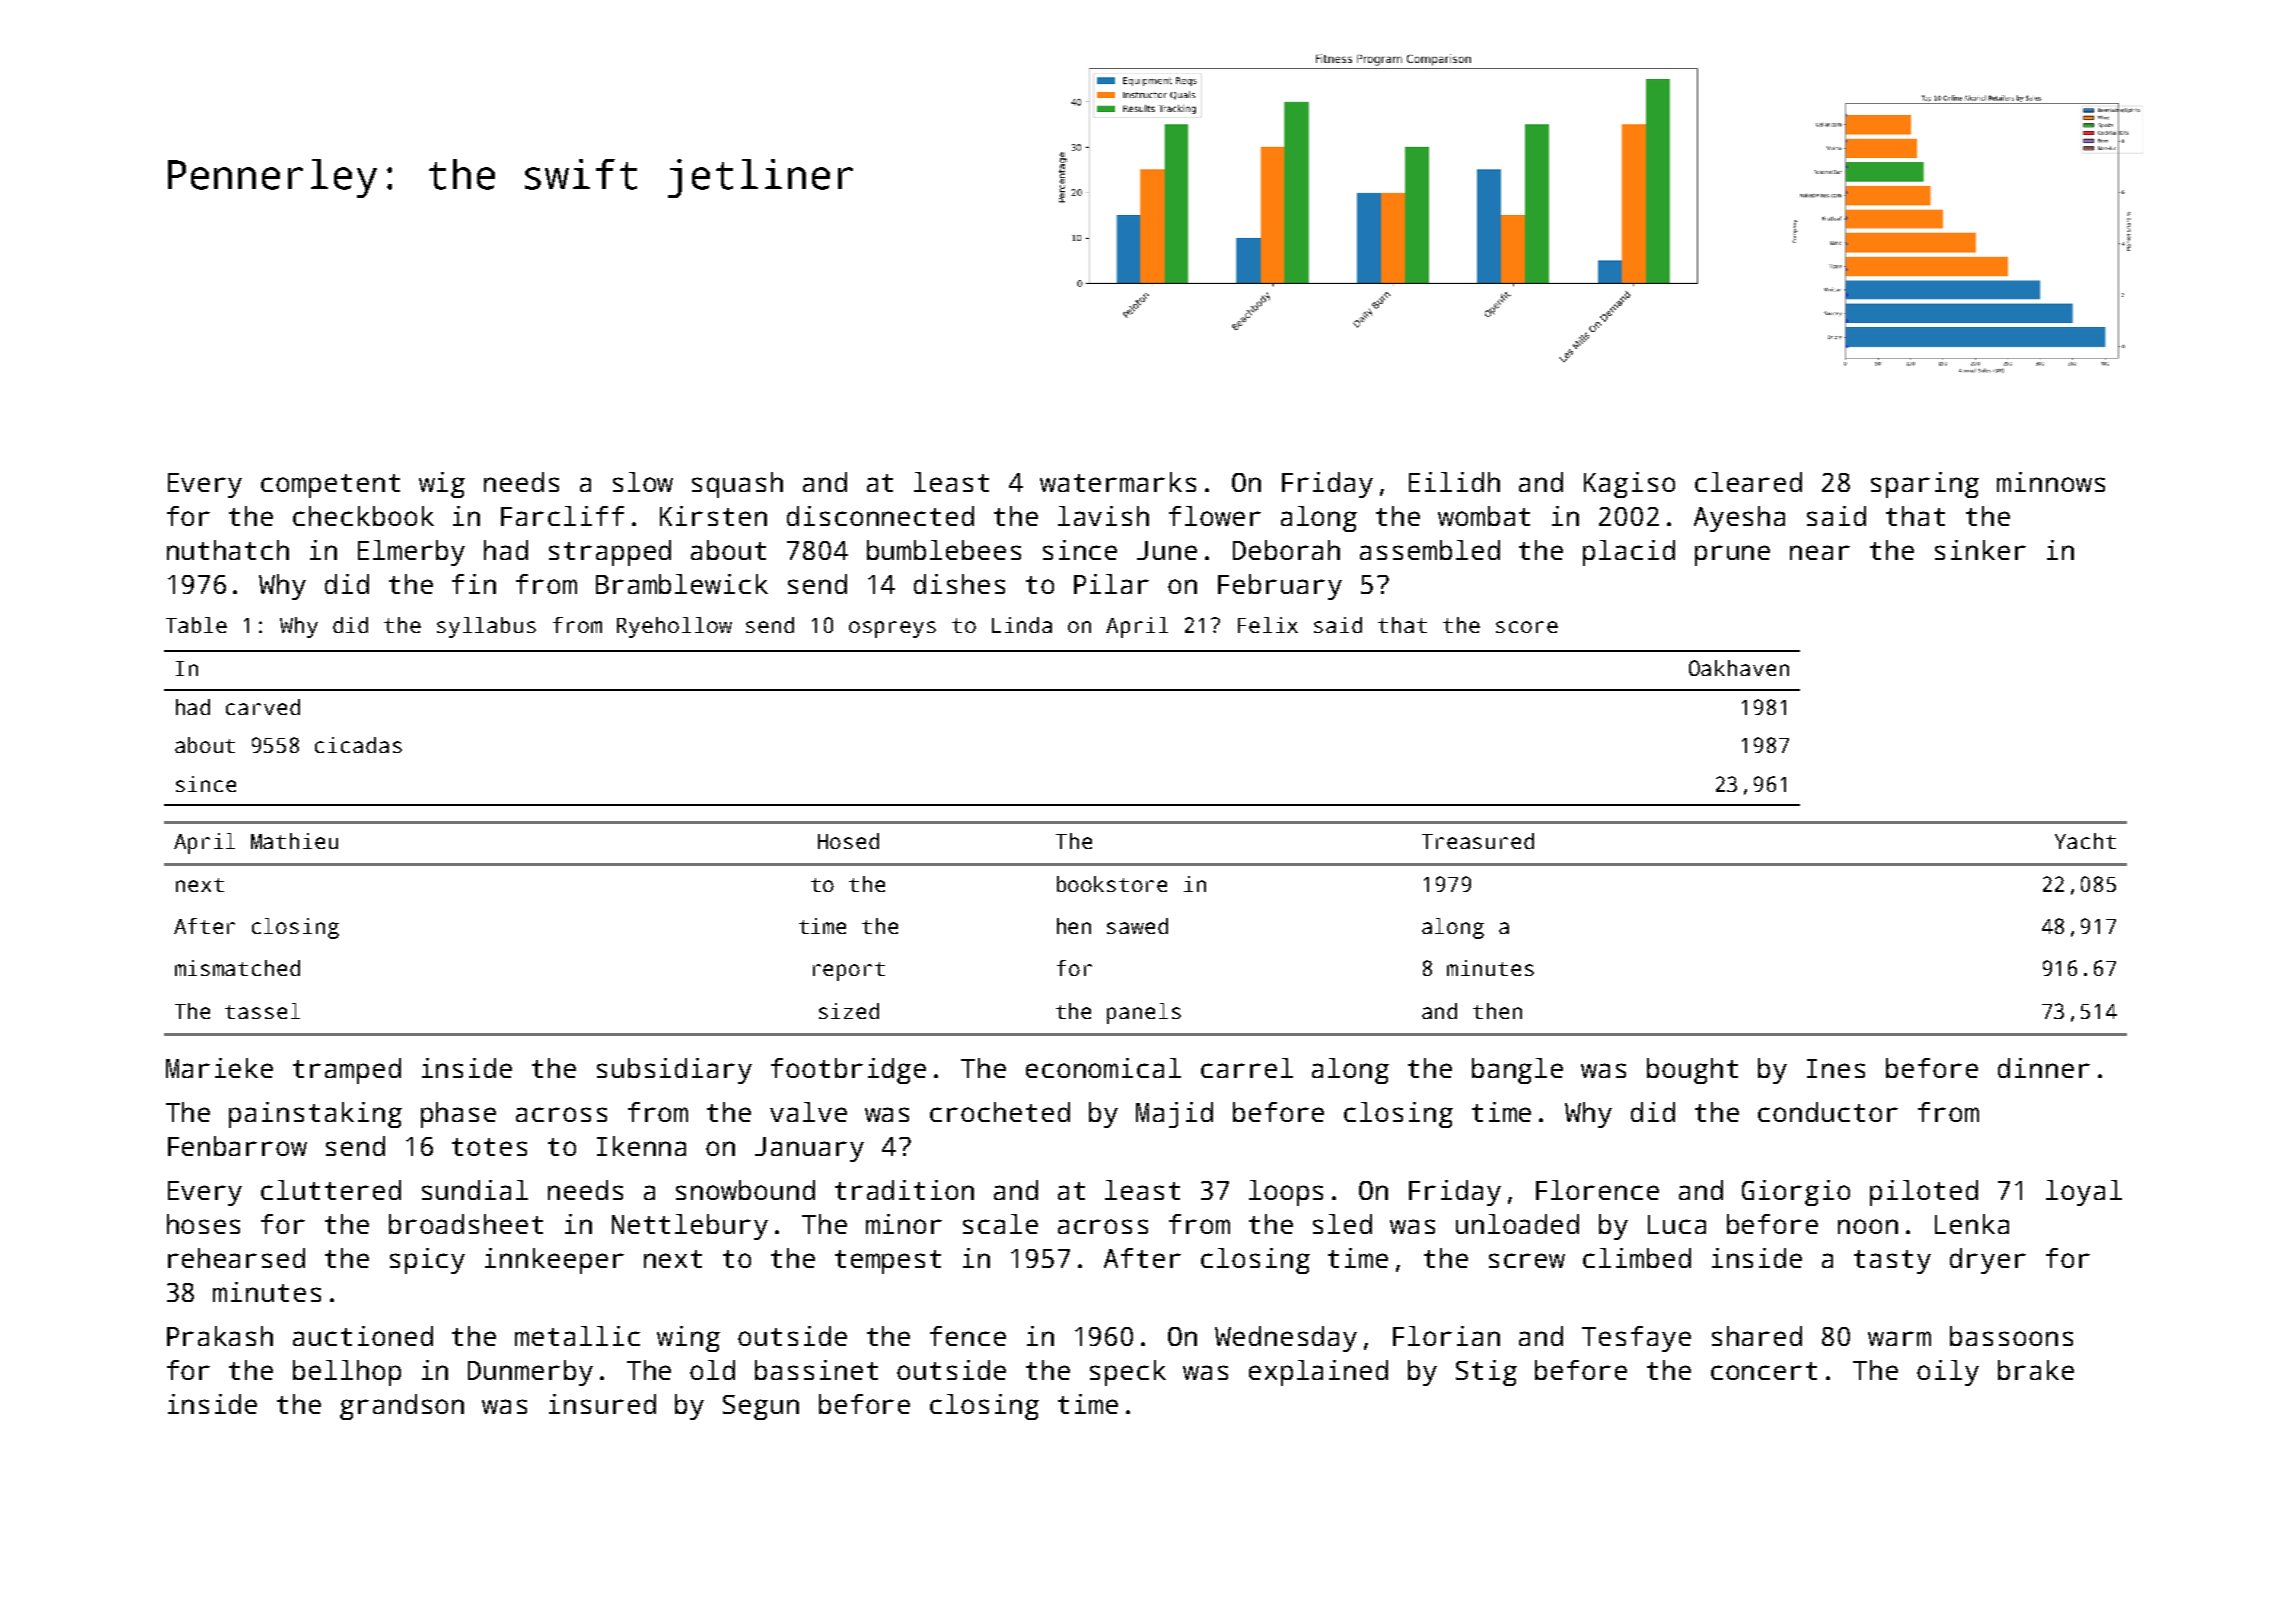 This screenshot has width=2292, height=1620. I want to click on Kagiso, so click(1629, 485).
